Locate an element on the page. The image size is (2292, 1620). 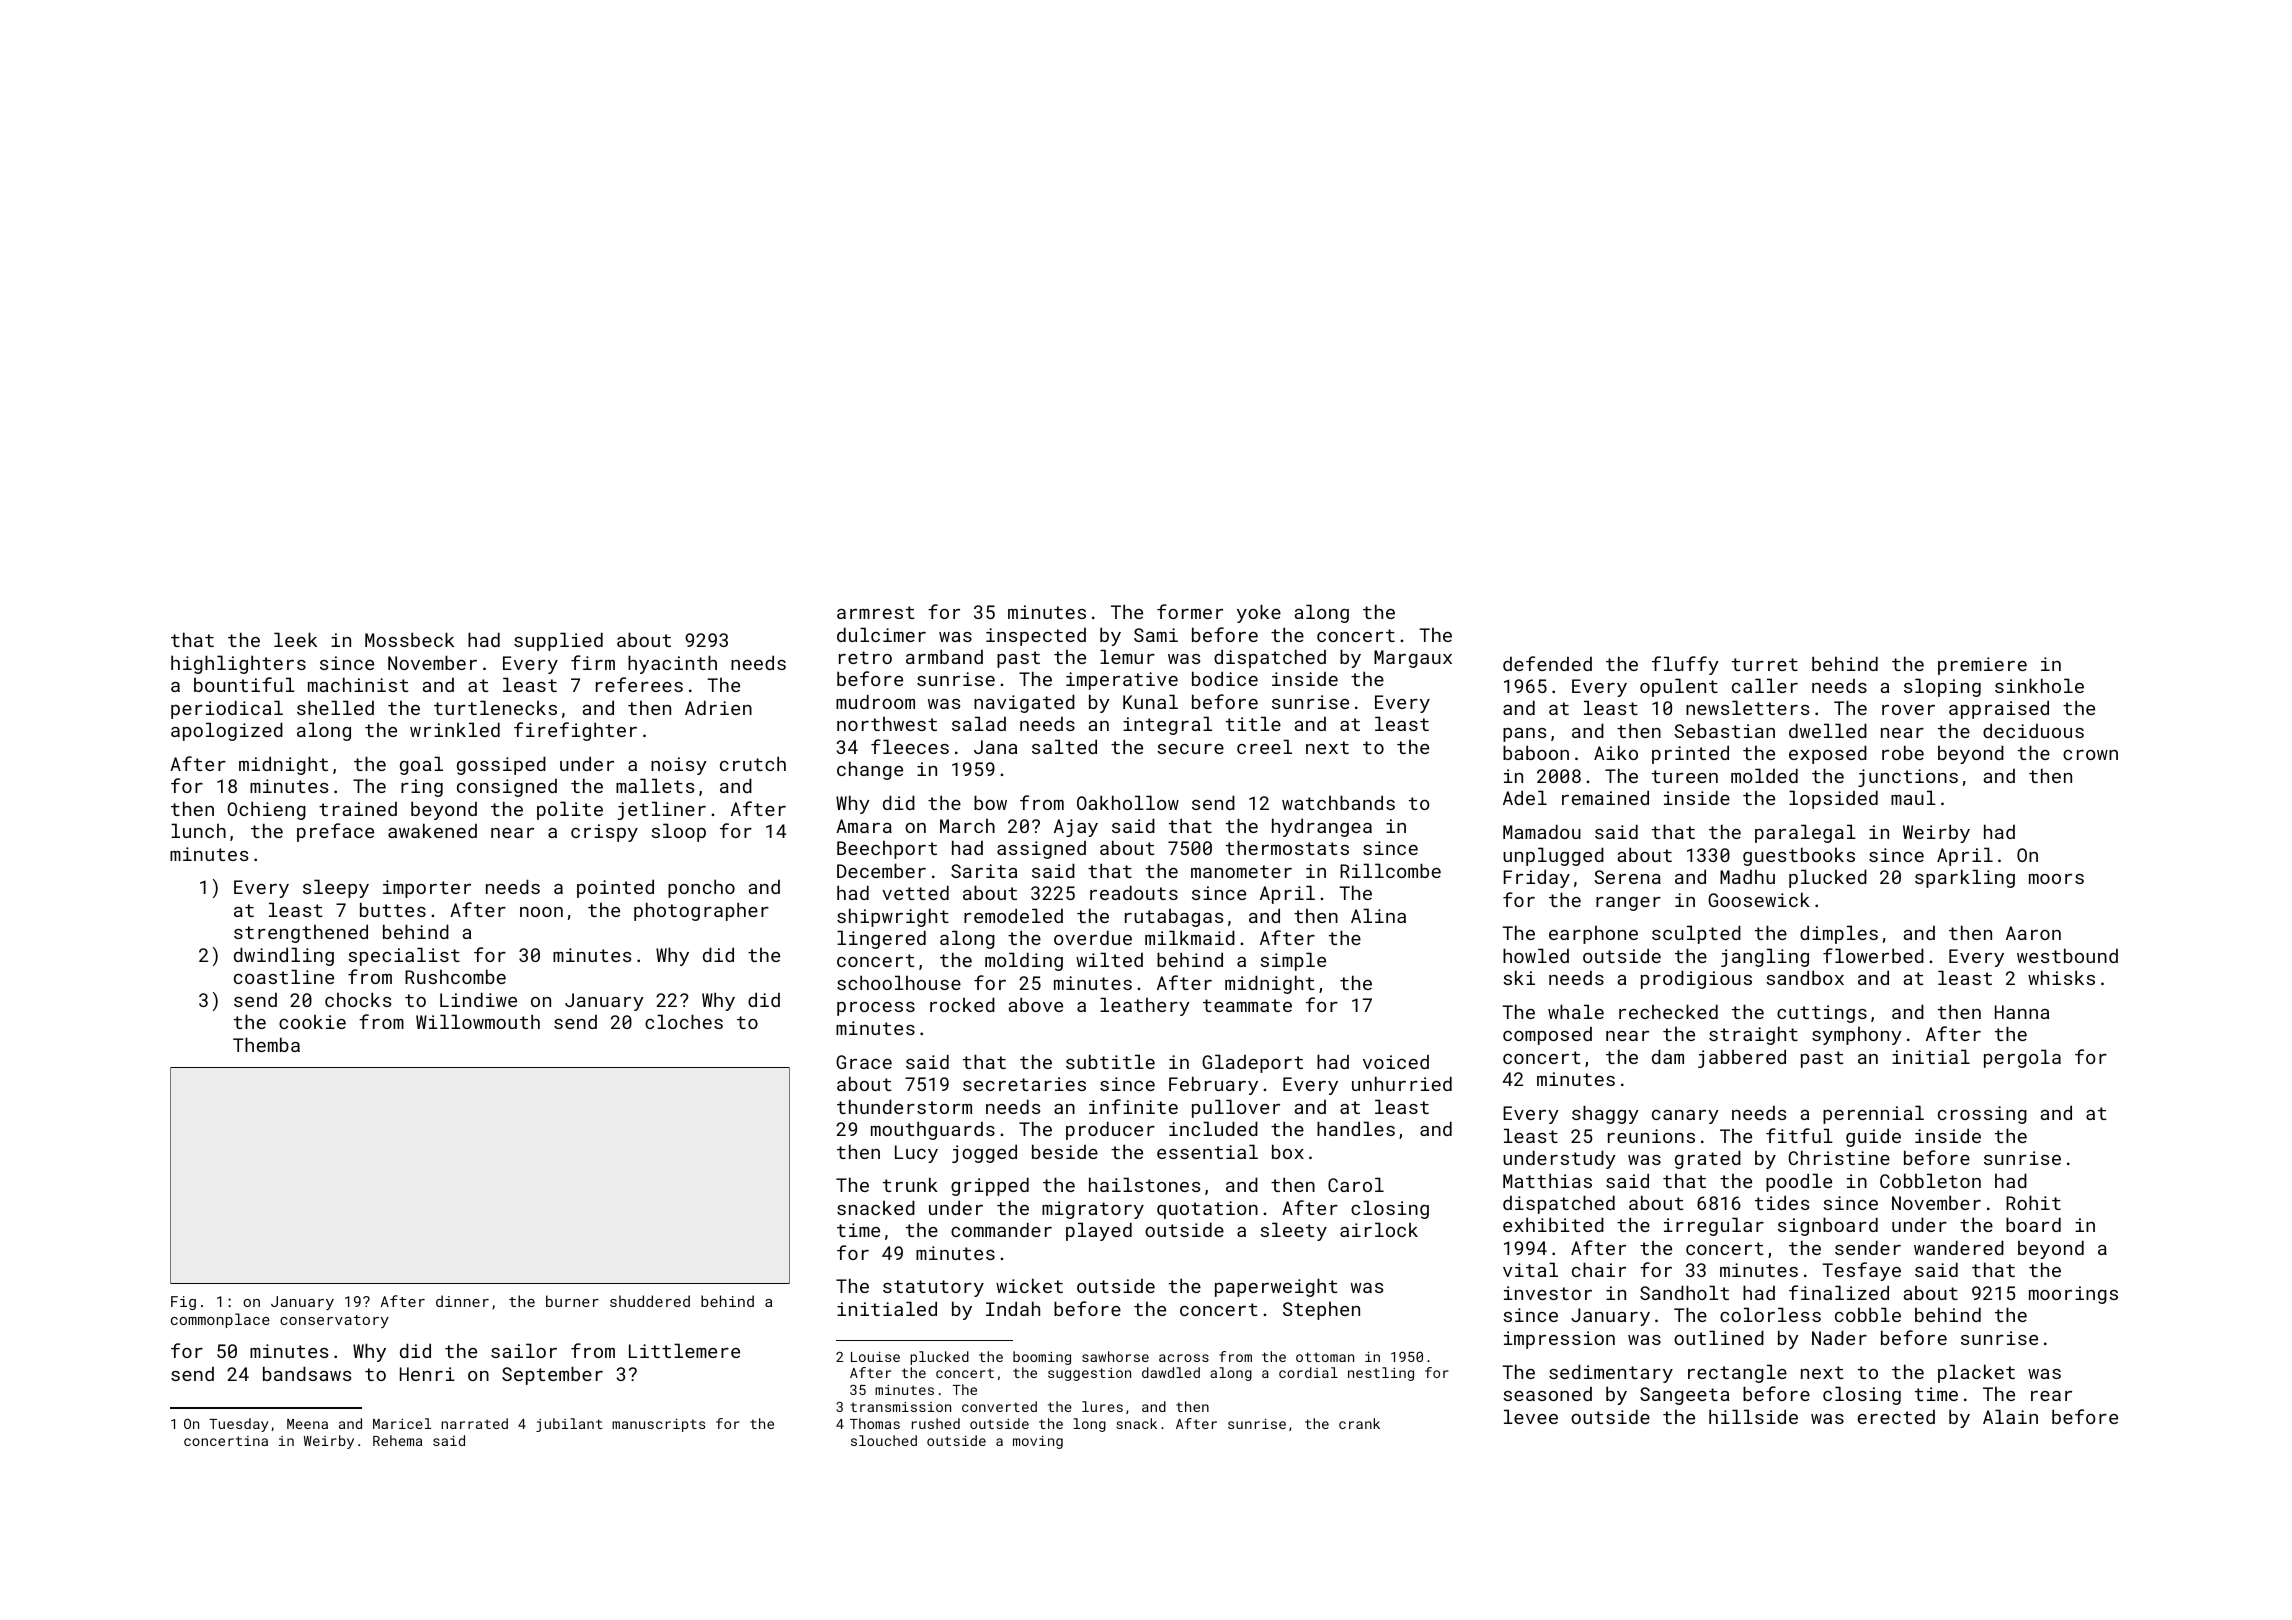
premiere is located at coordinates (1982, 666).
